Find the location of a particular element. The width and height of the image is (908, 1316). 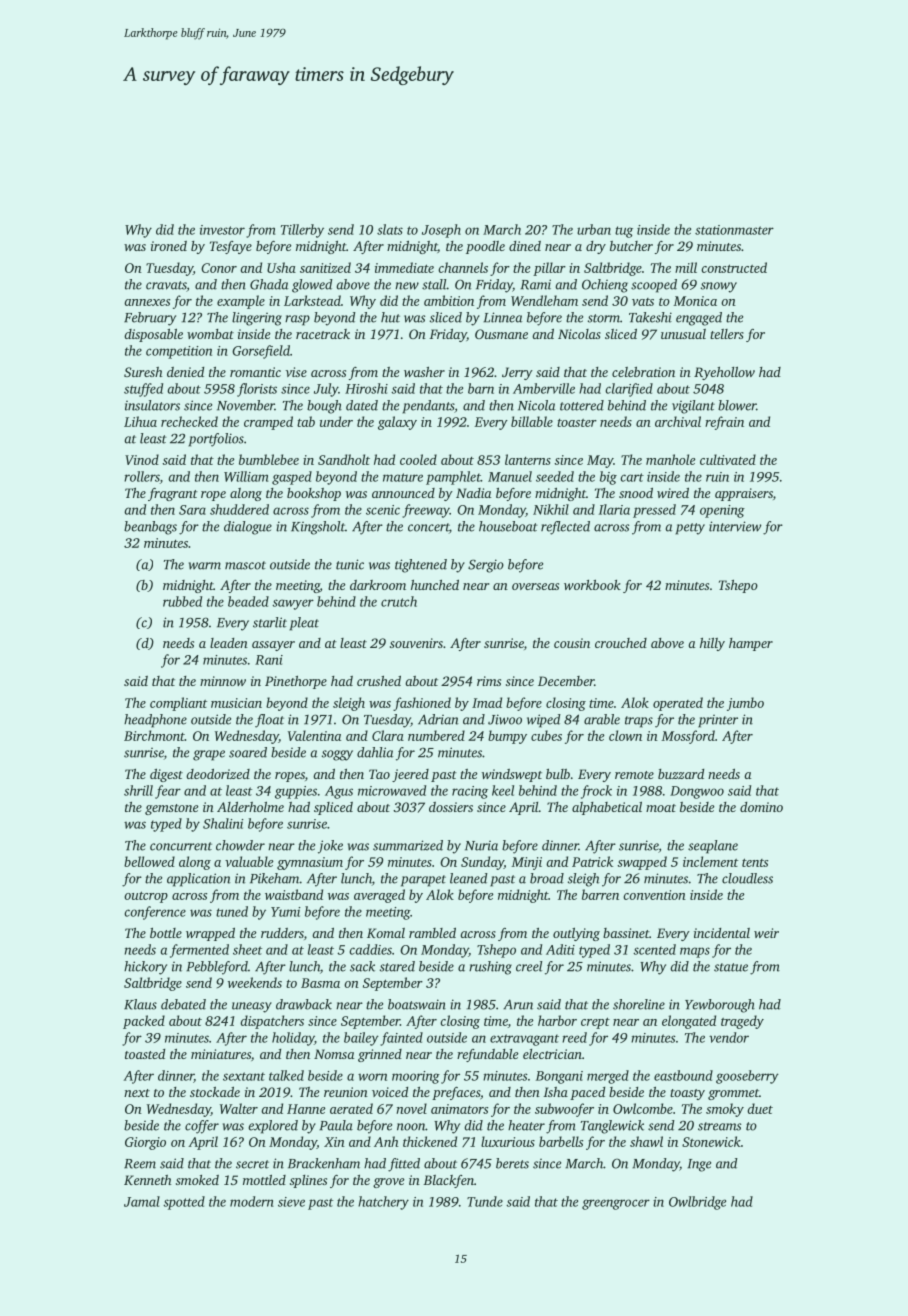

cart is located at coordinates (632, 477).
